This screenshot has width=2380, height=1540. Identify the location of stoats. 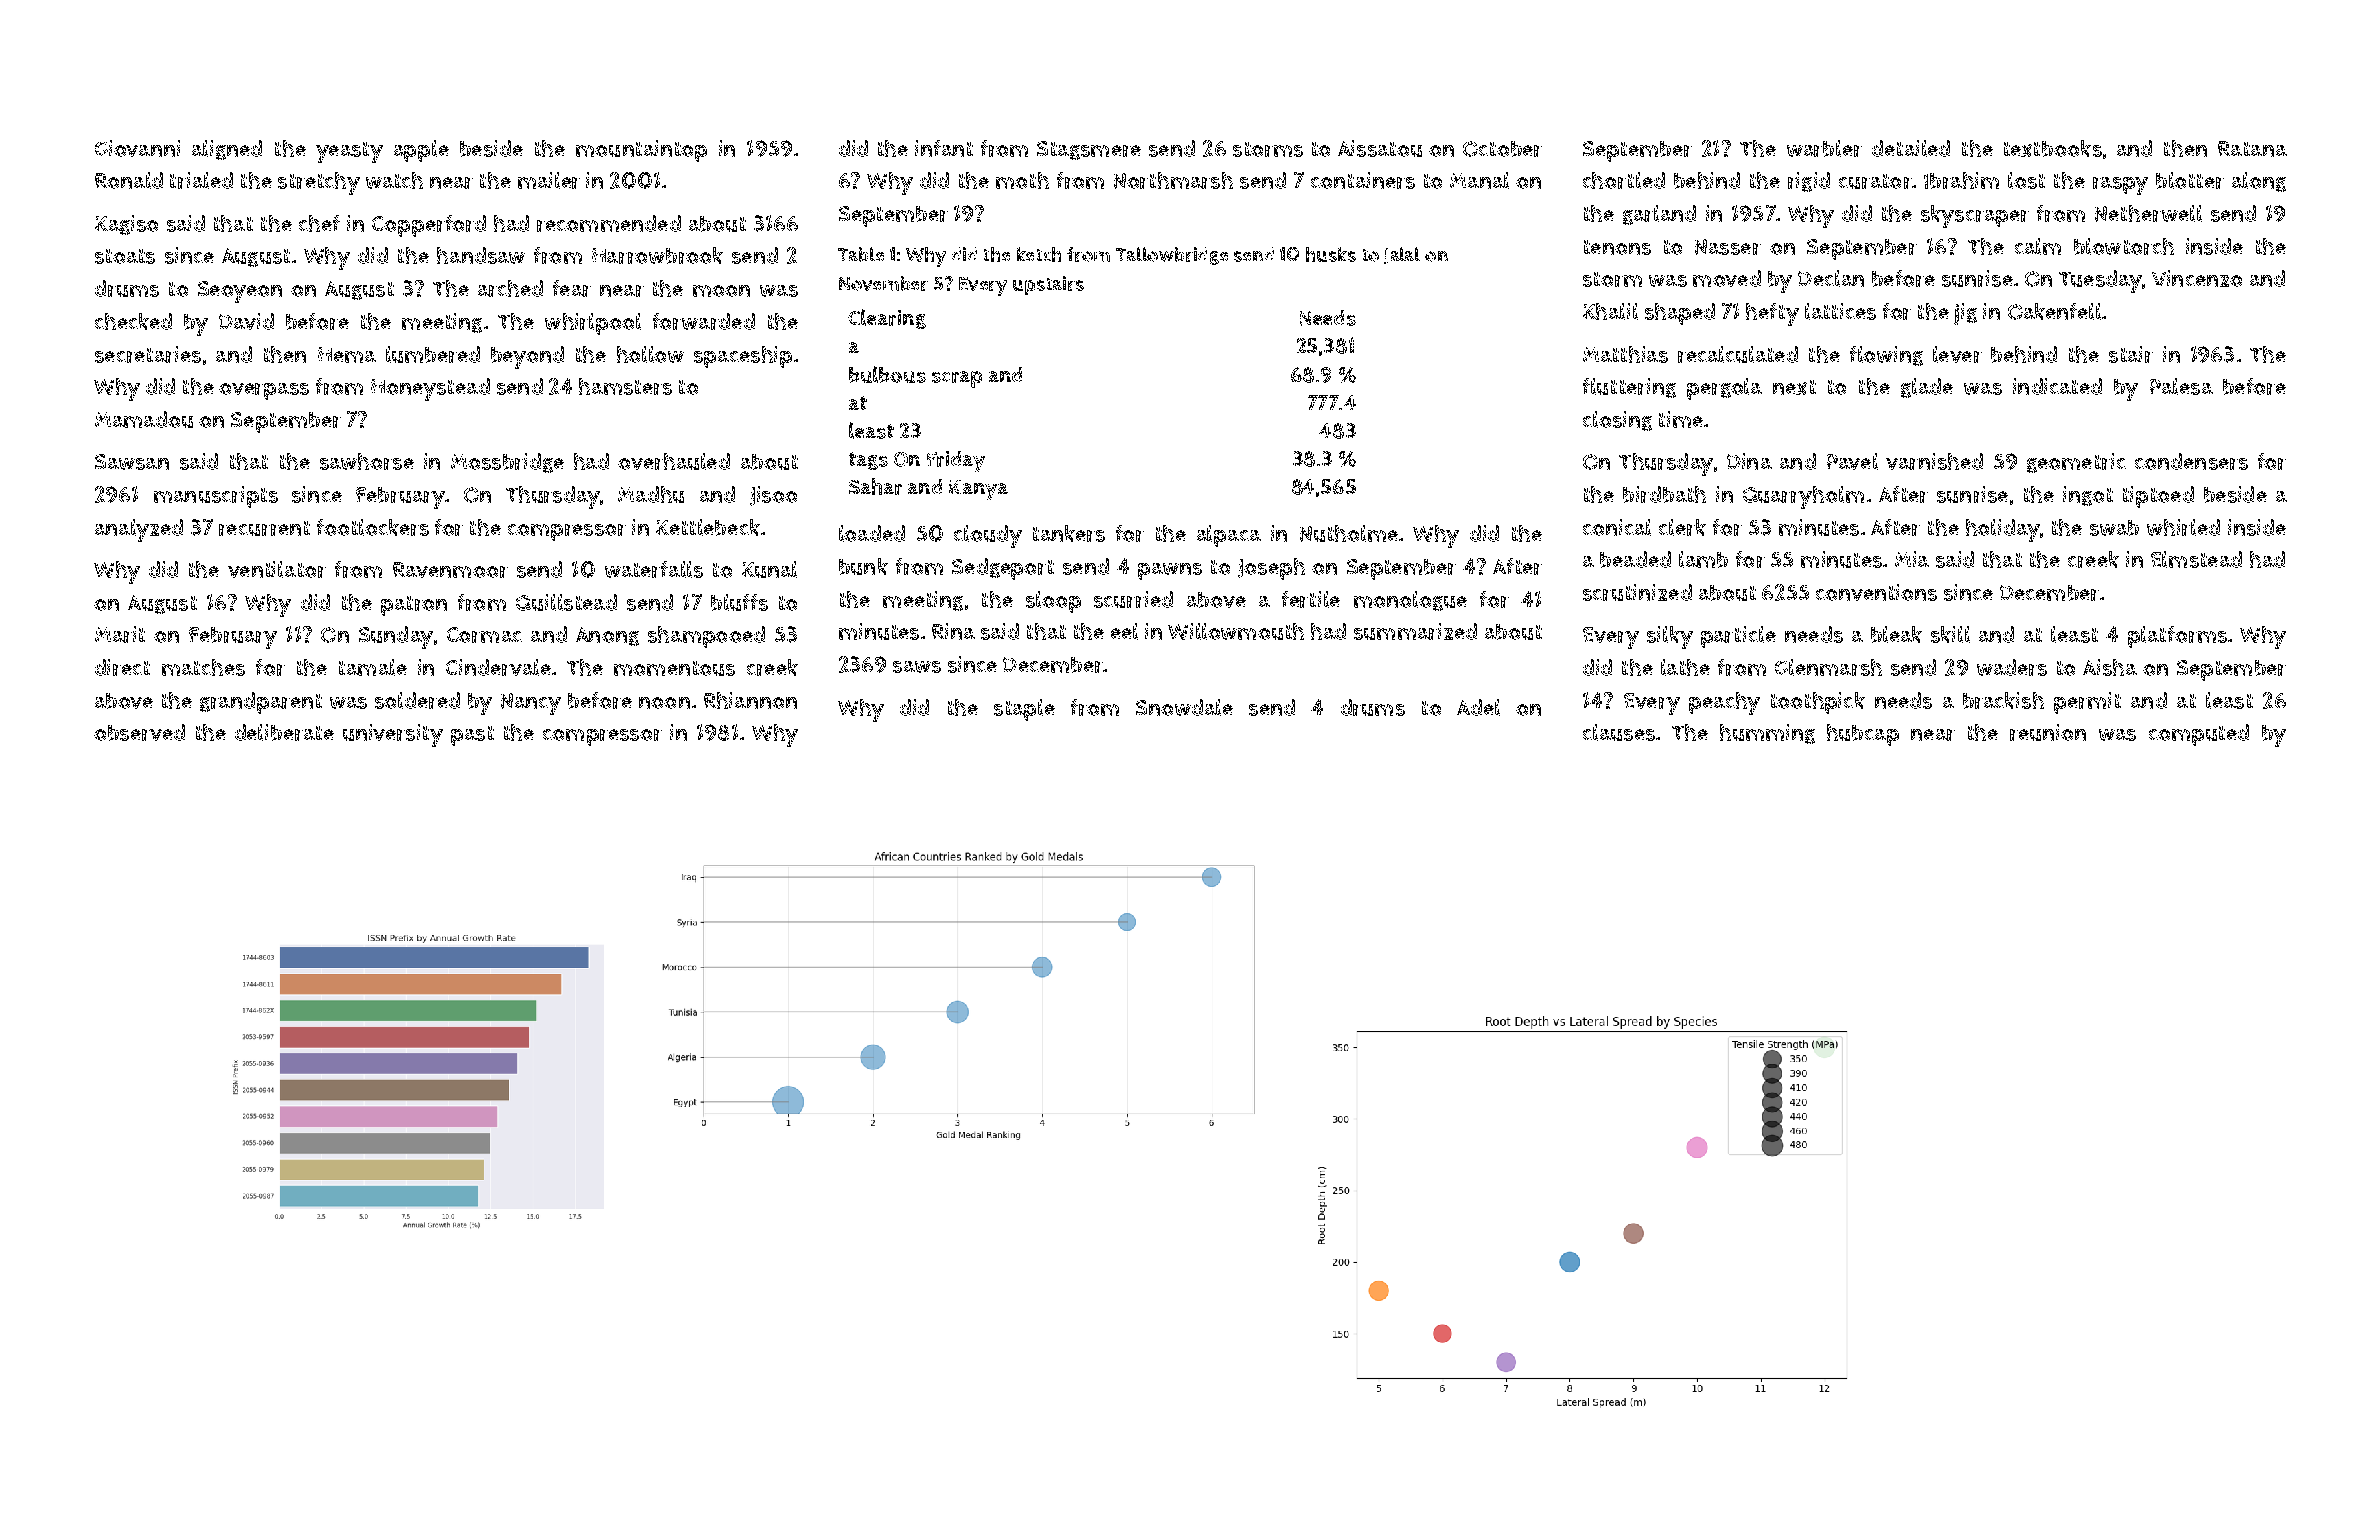
(125, 256).
